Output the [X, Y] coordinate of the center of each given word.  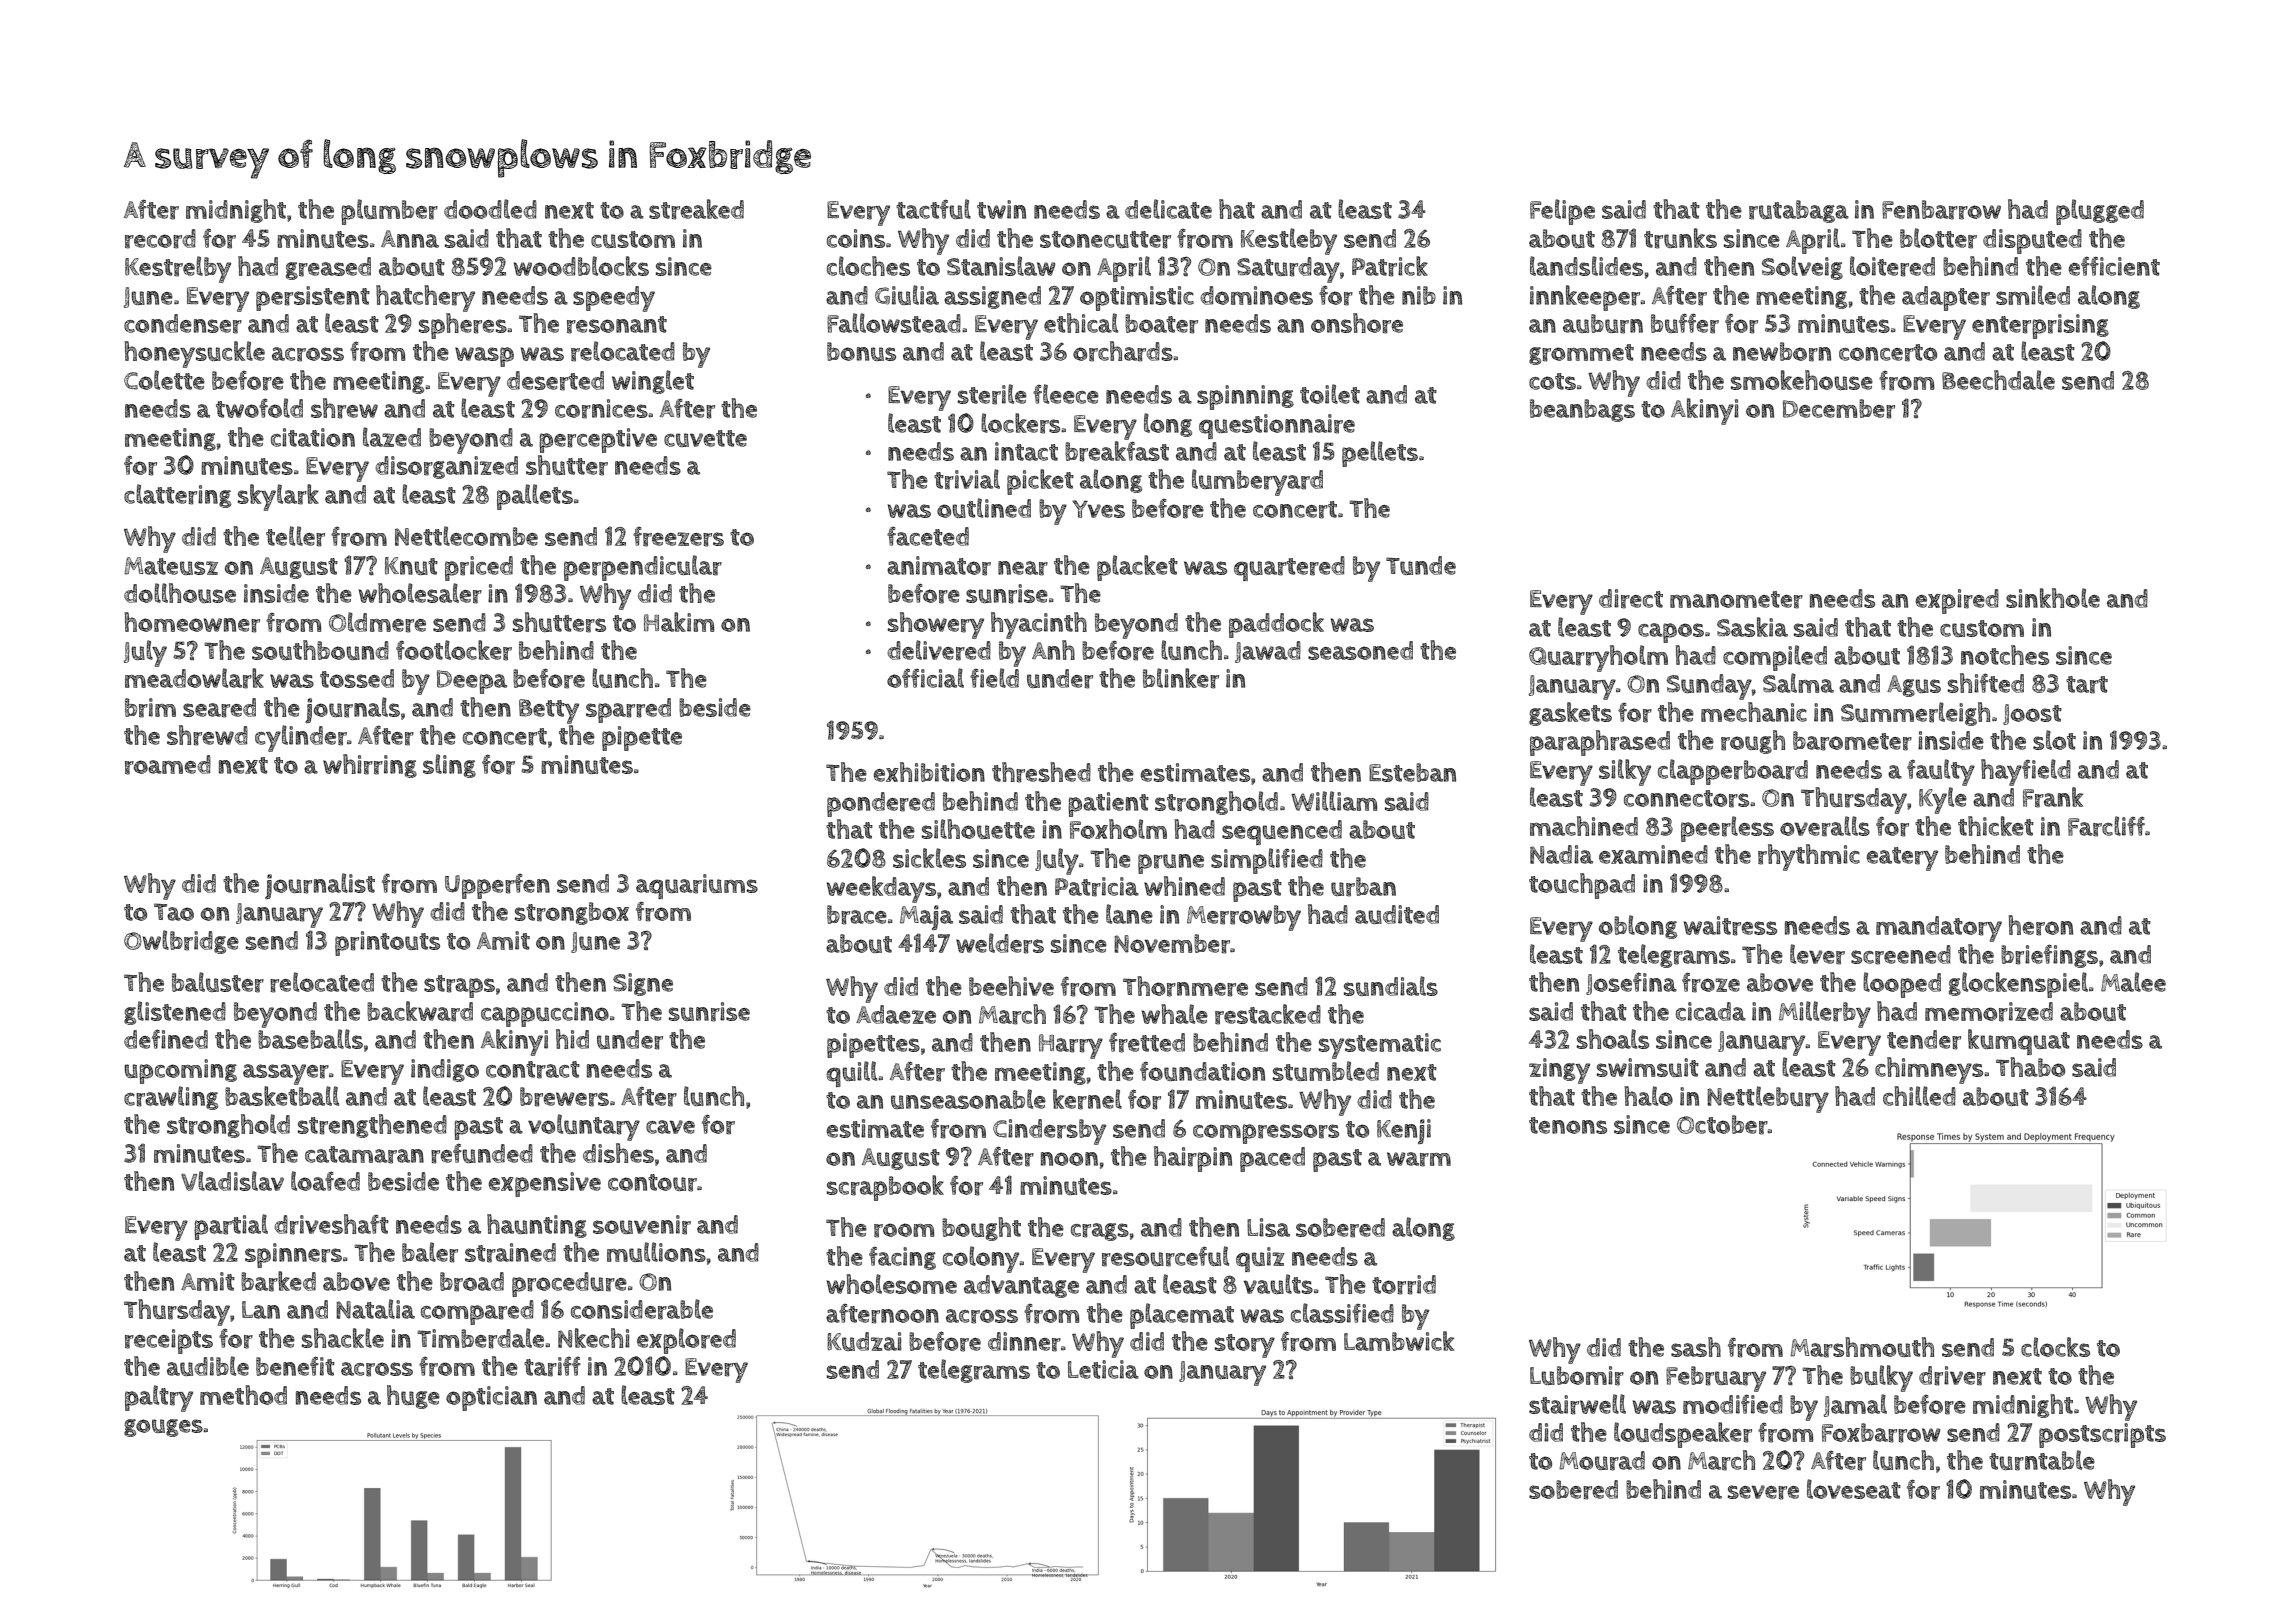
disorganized [446, 467]
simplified [1267, 861]
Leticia [1103, 1369]
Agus [1914, 686]
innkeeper [1585, 298]
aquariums [697, 886]
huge [413, 1397]
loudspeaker [1683, 1435]
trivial [967, 479]
